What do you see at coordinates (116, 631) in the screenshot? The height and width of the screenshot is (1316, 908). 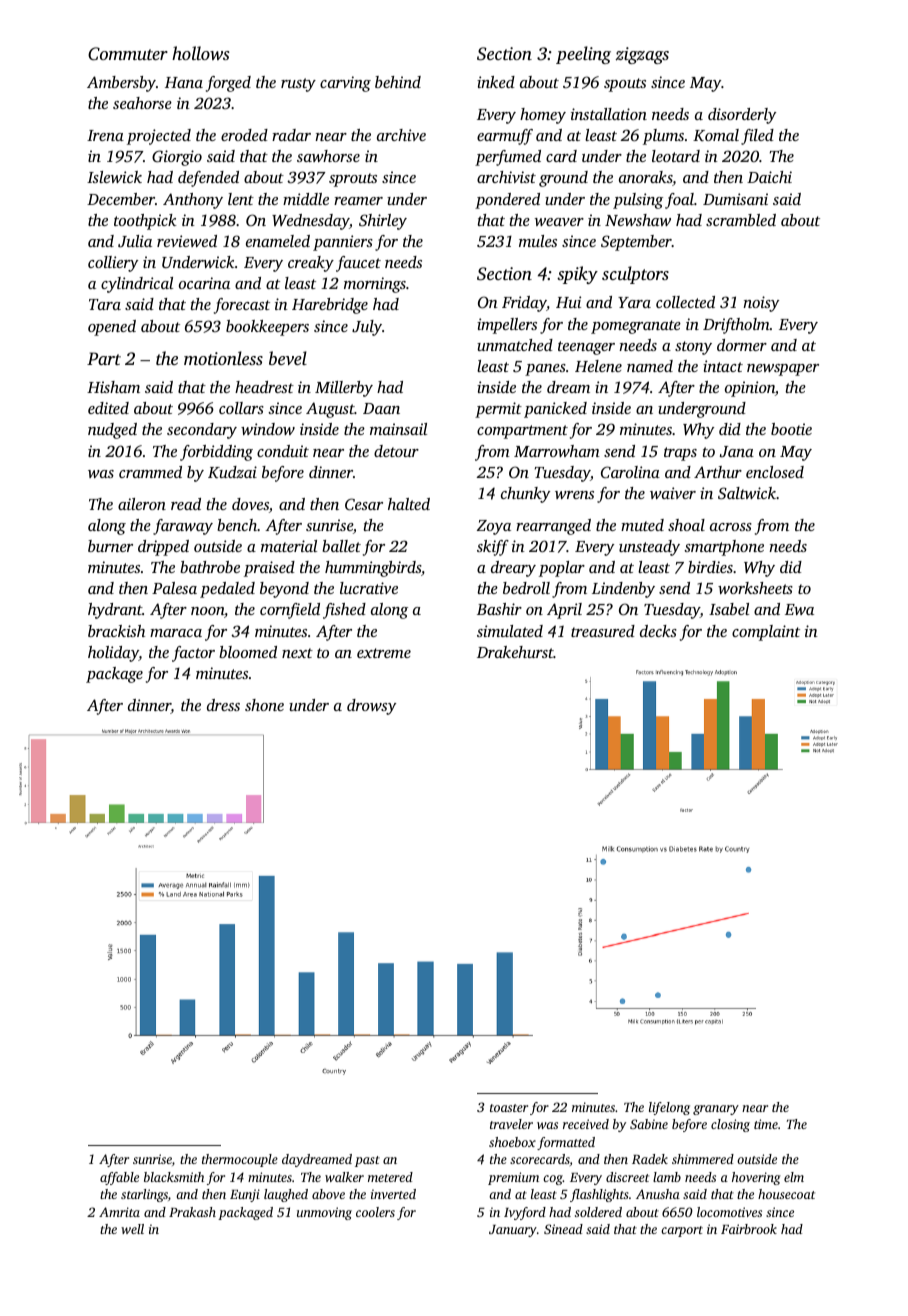 I see `brackish` at bounding box center [116, 631].
